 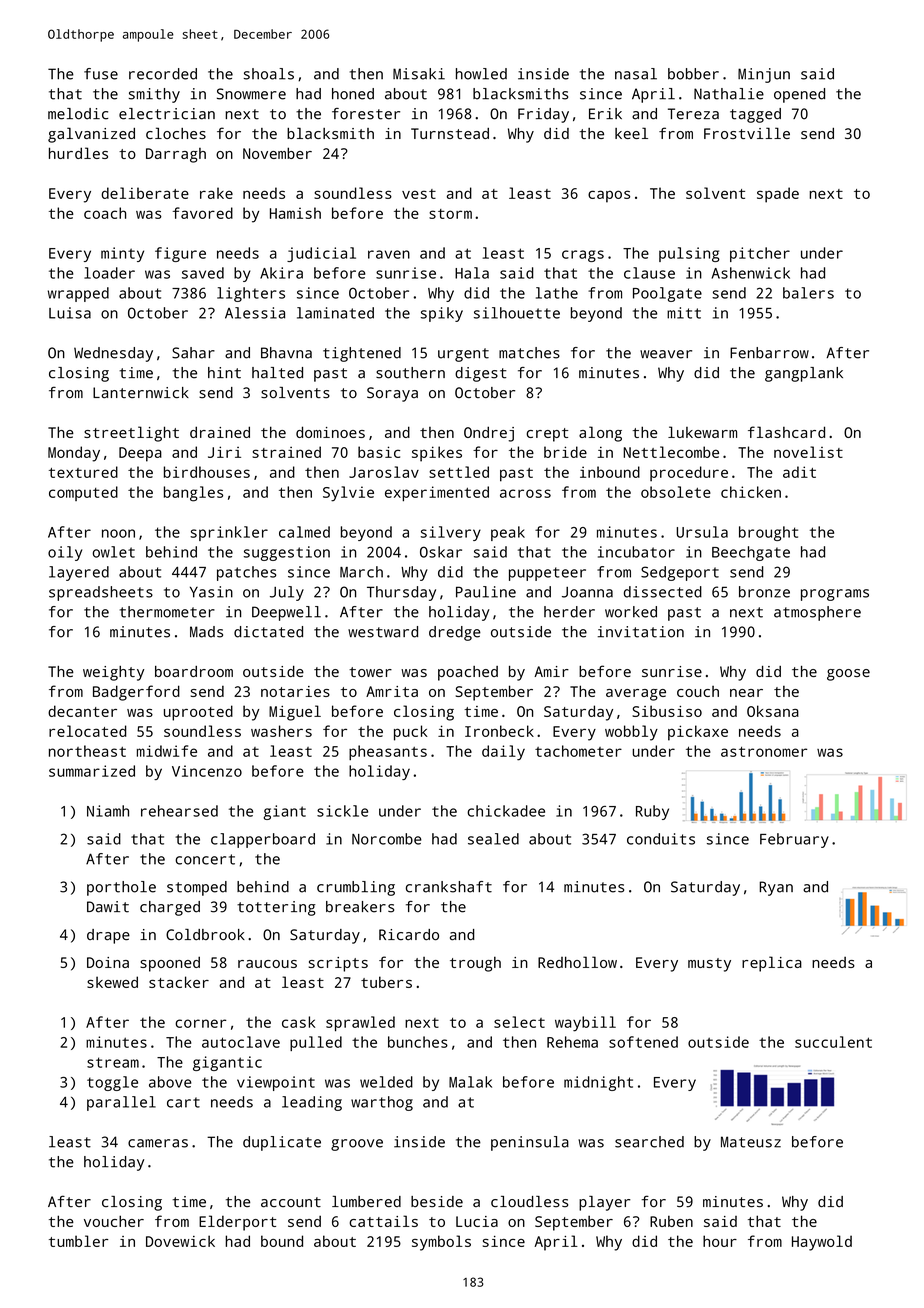 What do you see at coordinates (183, 1102) in the screenshot?
I see `cart` at bounding box center [183, 1102].
